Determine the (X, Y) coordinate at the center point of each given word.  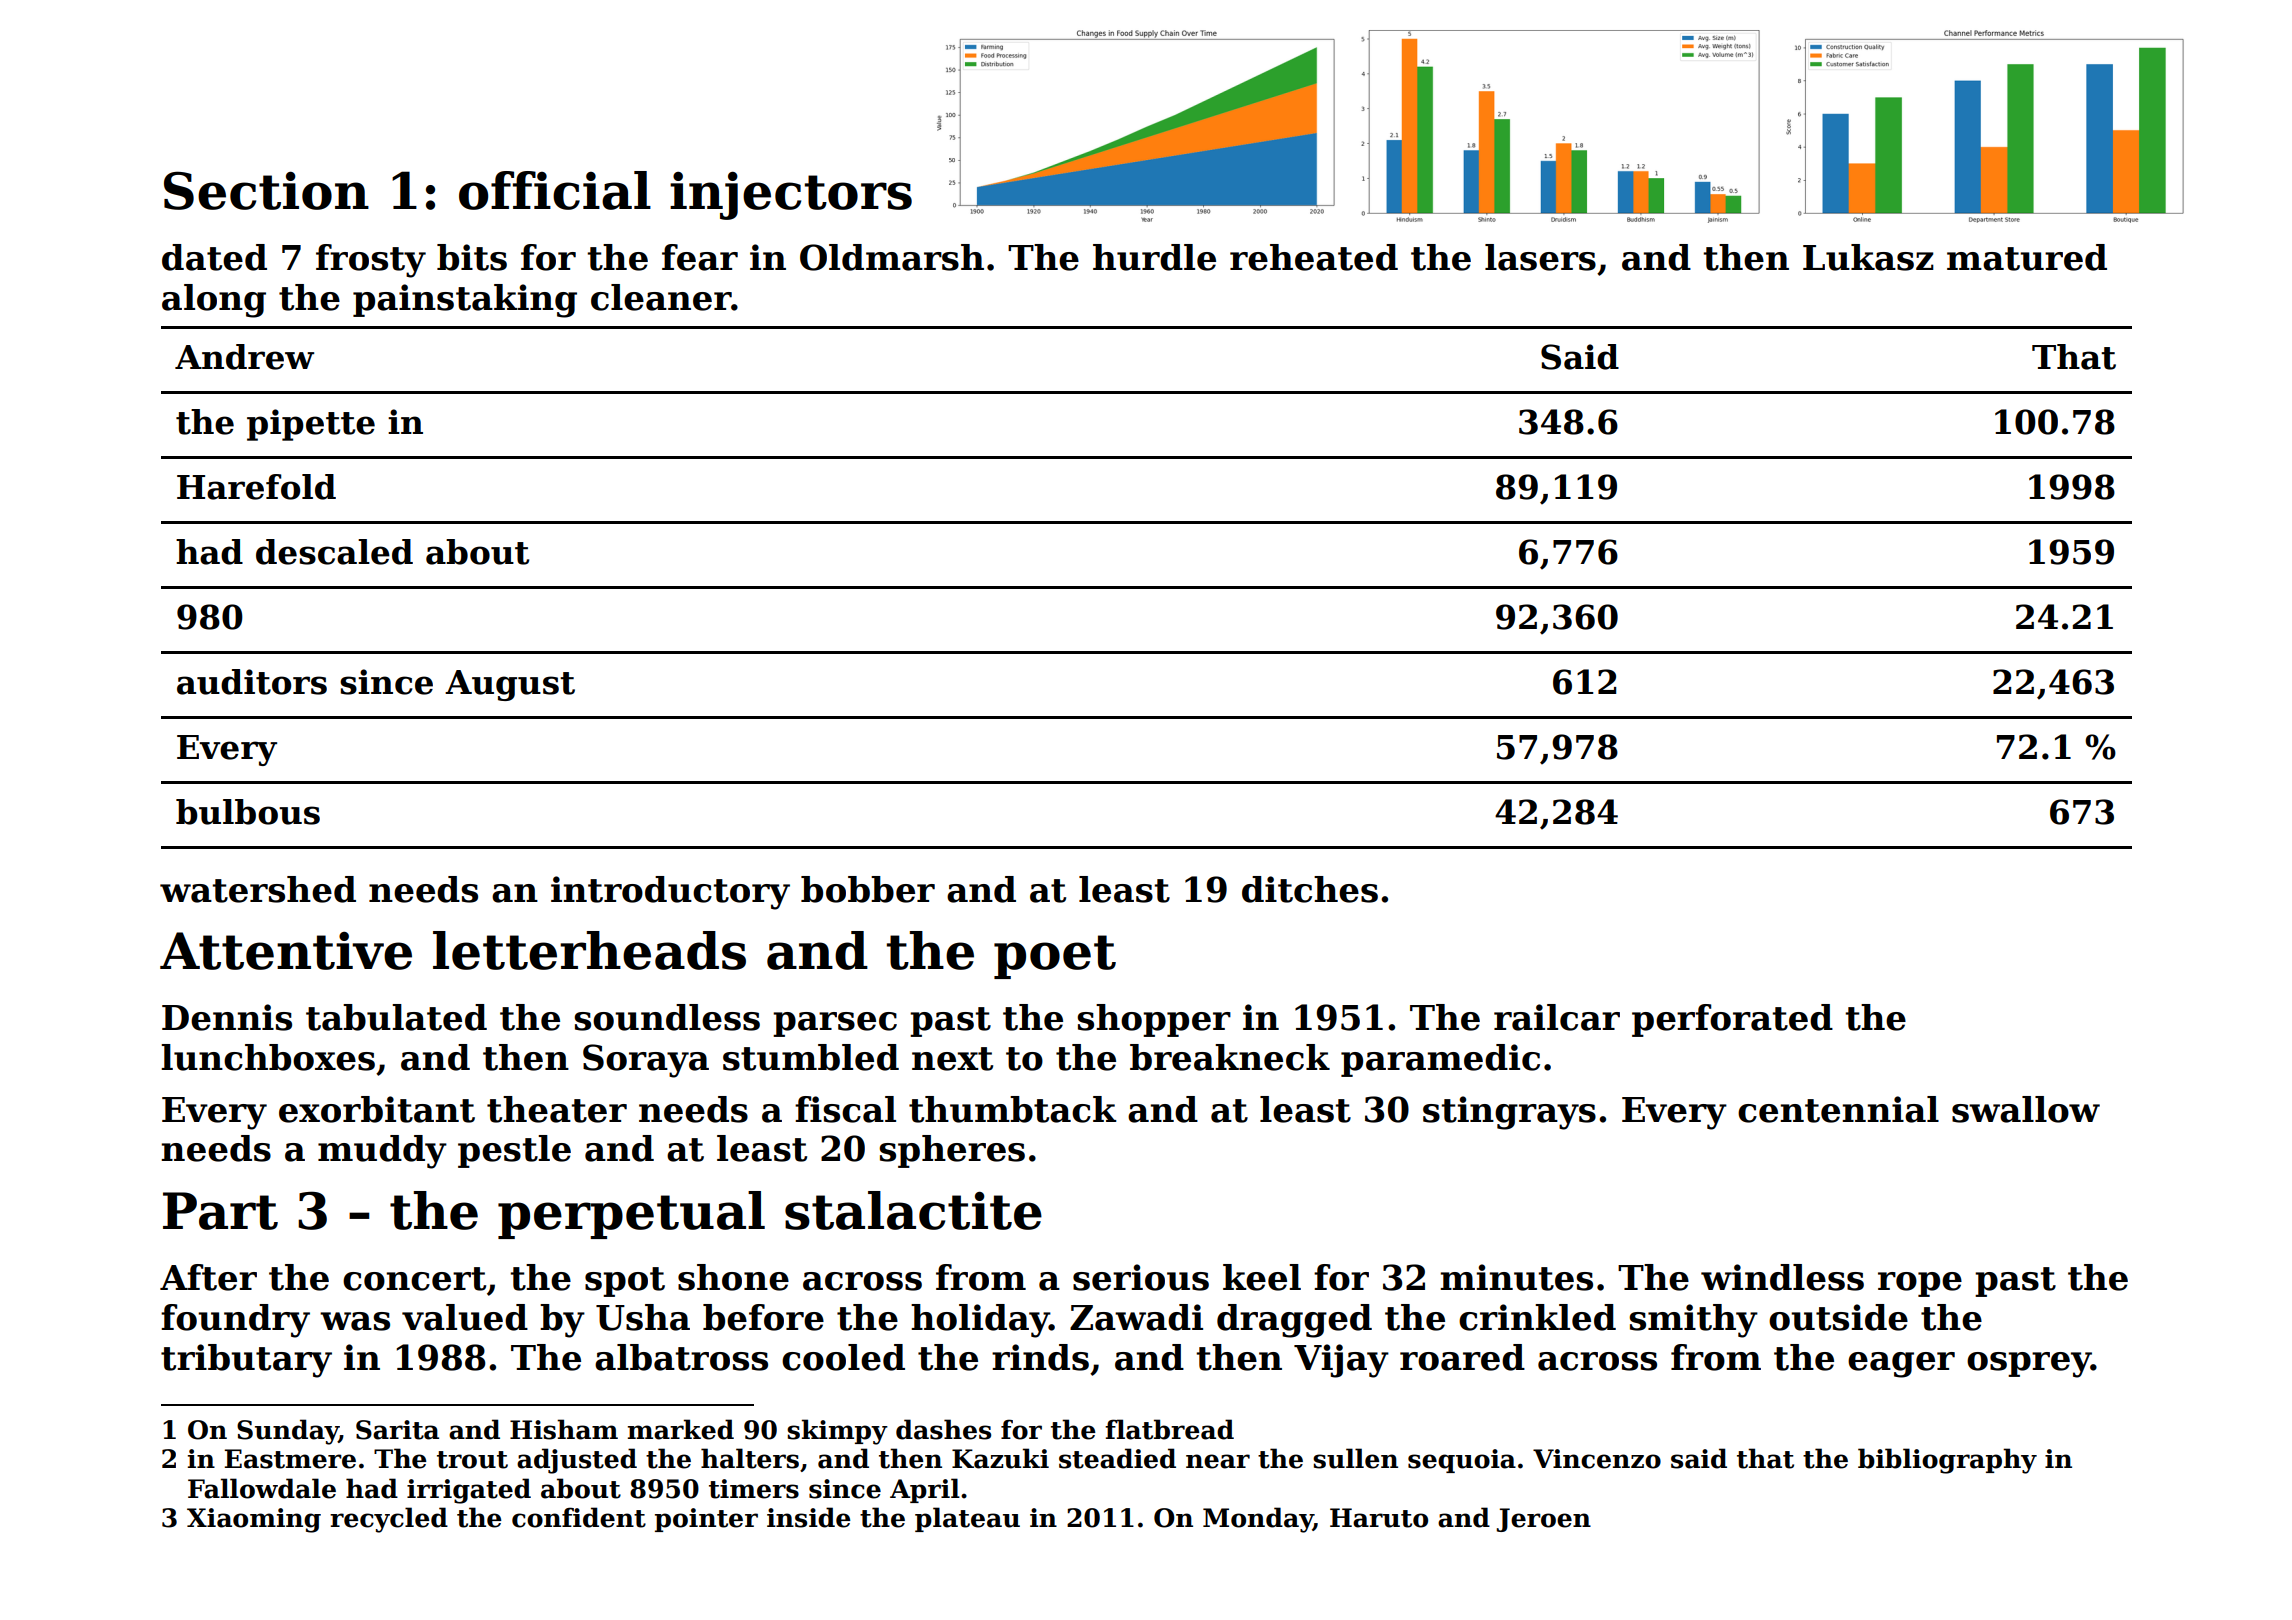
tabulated (396, 1017)
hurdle (1154, 257)
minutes (1516, 1277)
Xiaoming (254, 1520)
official (555, 190)
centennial (1838, 1109)
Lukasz (1868, 257)
